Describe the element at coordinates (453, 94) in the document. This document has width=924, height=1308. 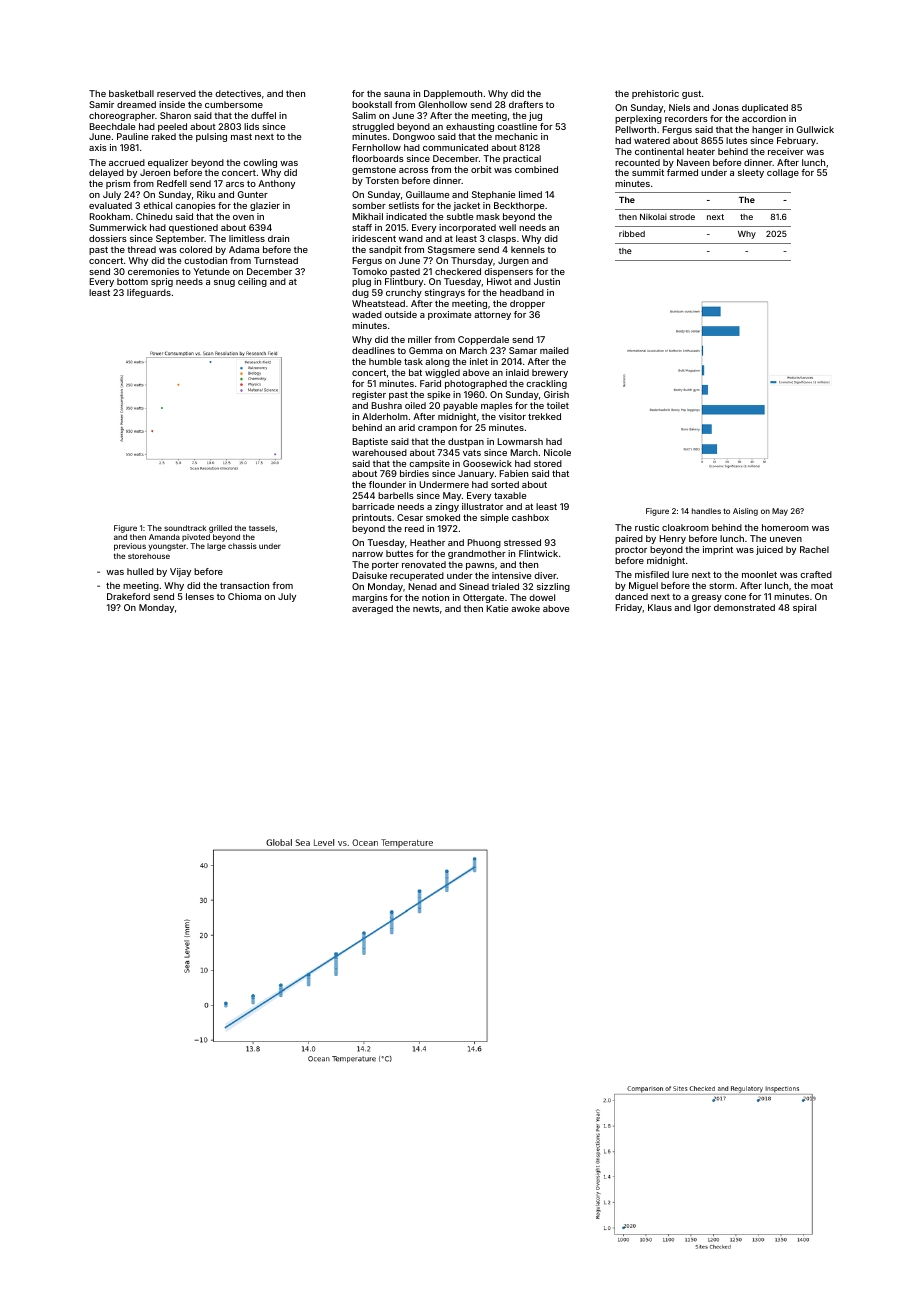
I see `Dapplemouth` at that location.
